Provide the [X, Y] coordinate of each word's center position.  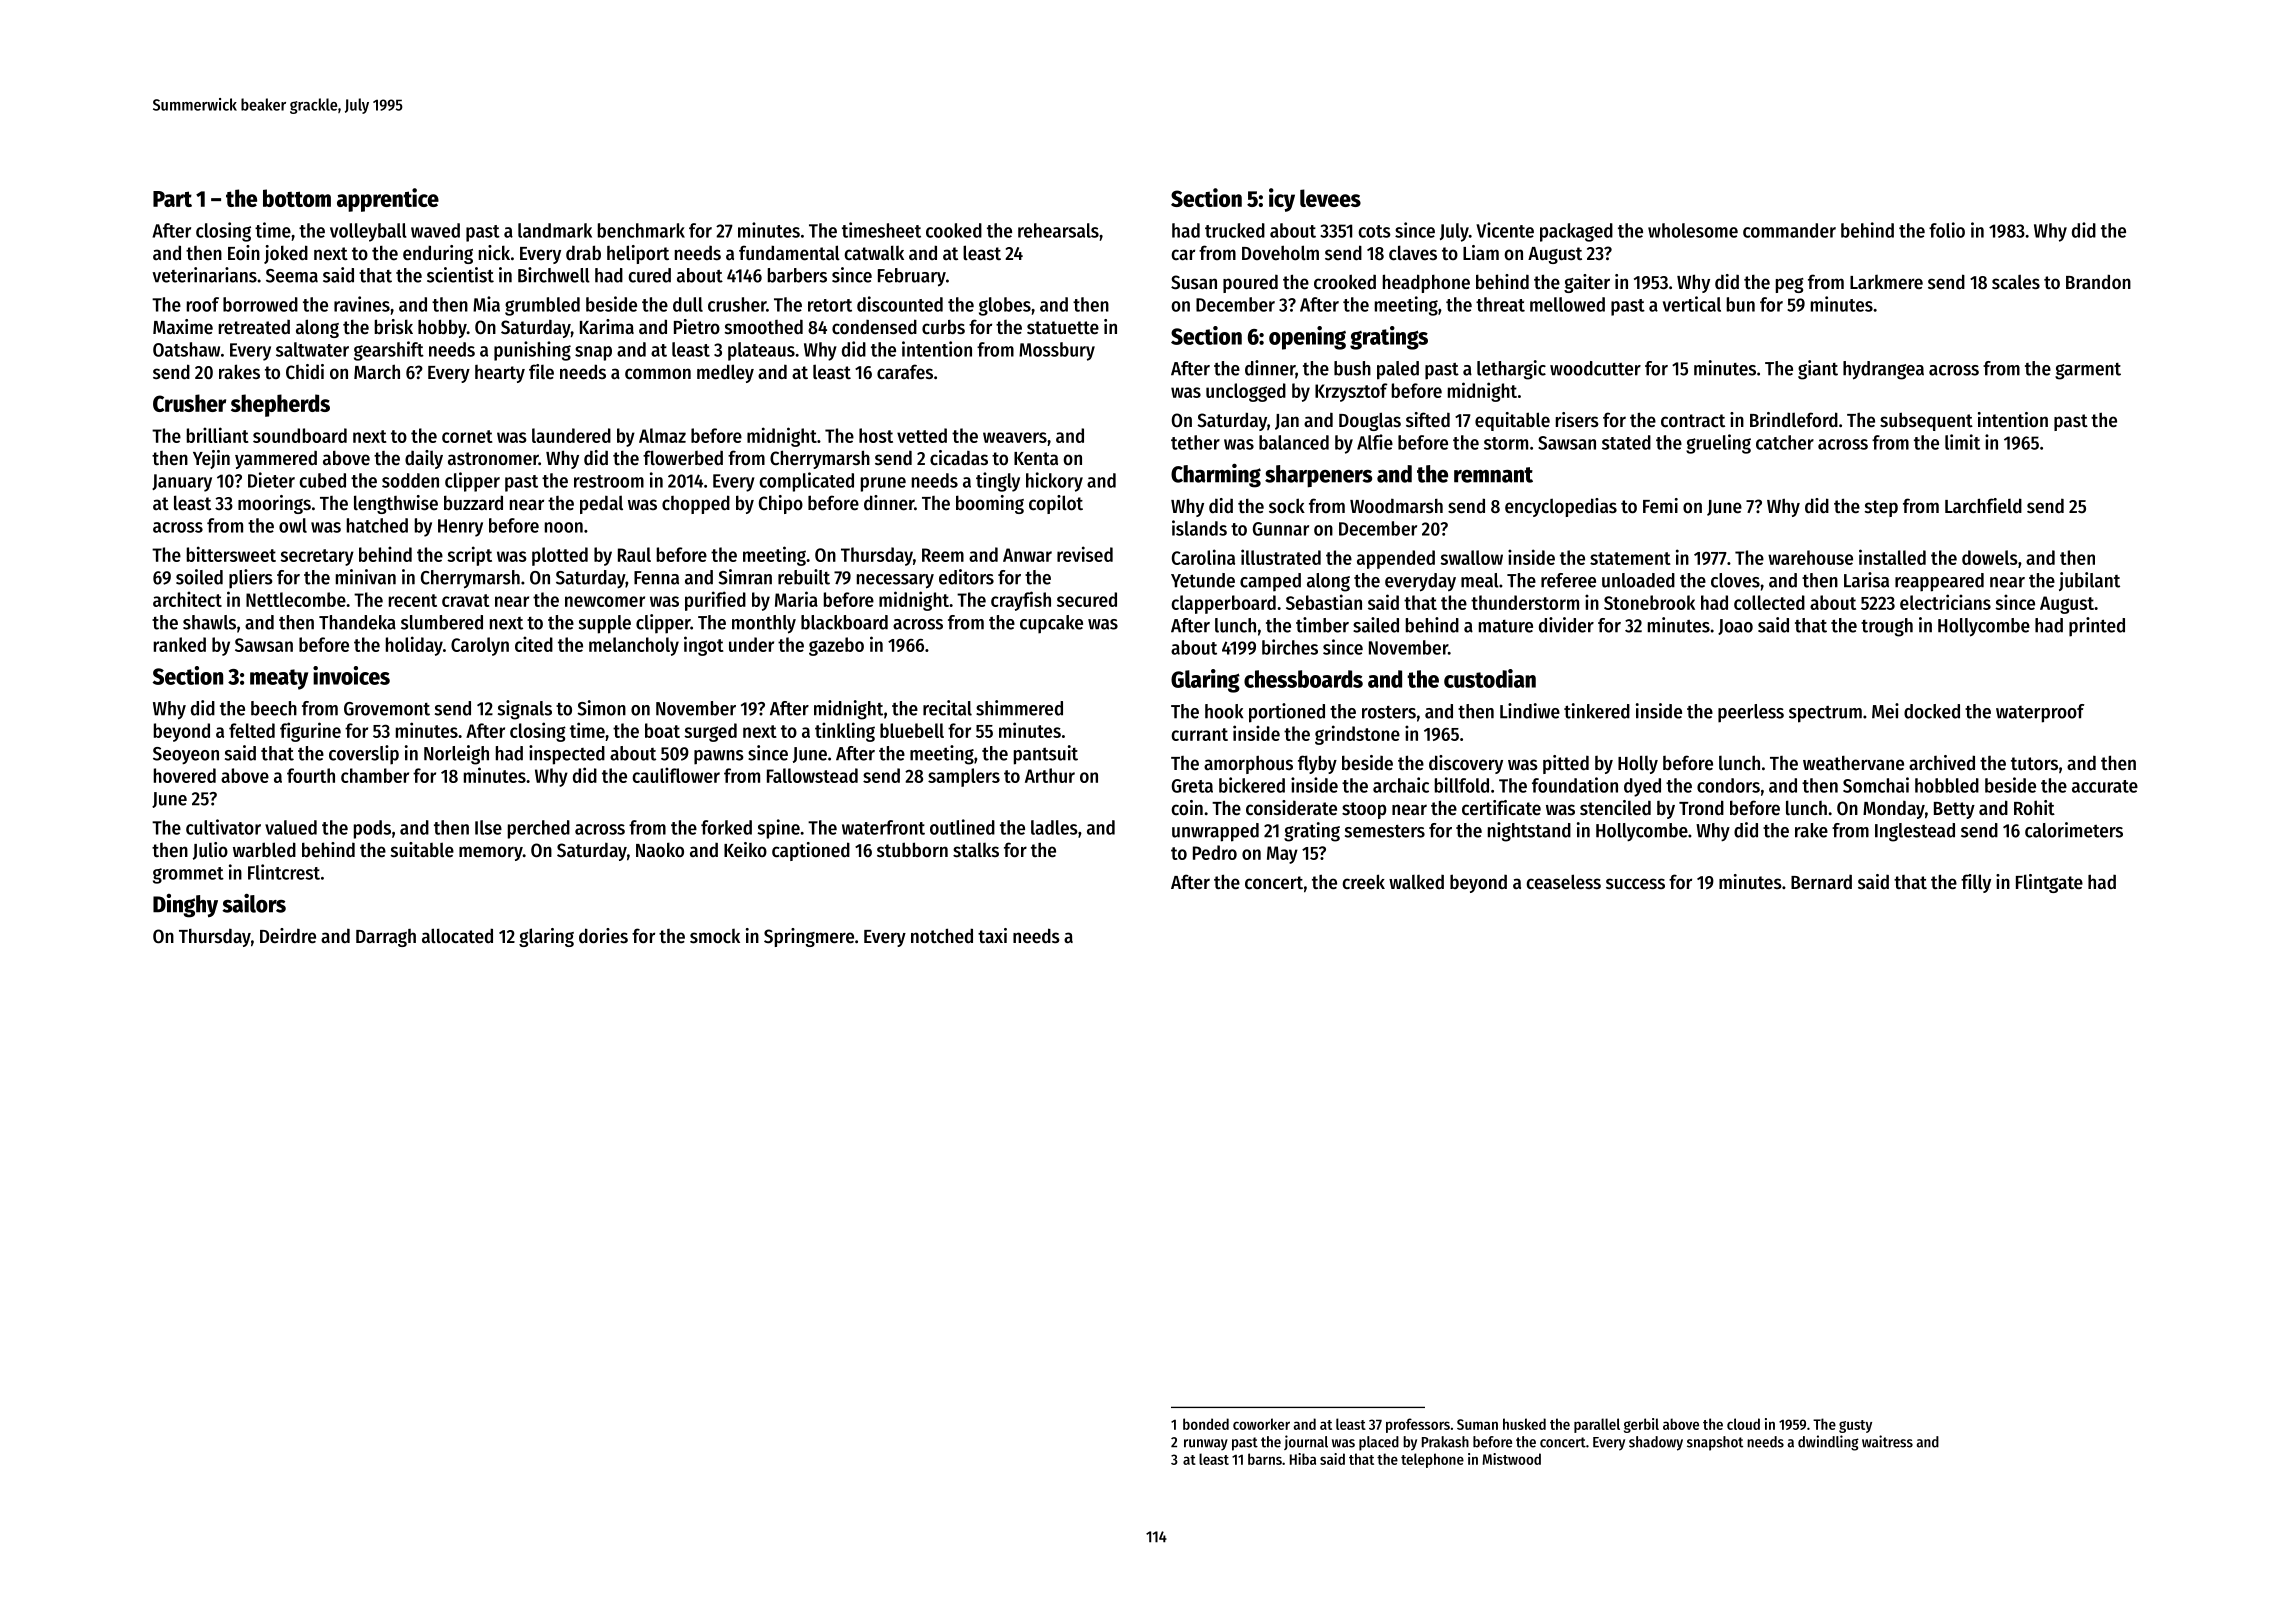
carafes [905, 372]
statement [1630, 558]
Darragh [386, 938]
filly [1976, 883]
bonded [1206, 1424]
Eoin [244, 253]
